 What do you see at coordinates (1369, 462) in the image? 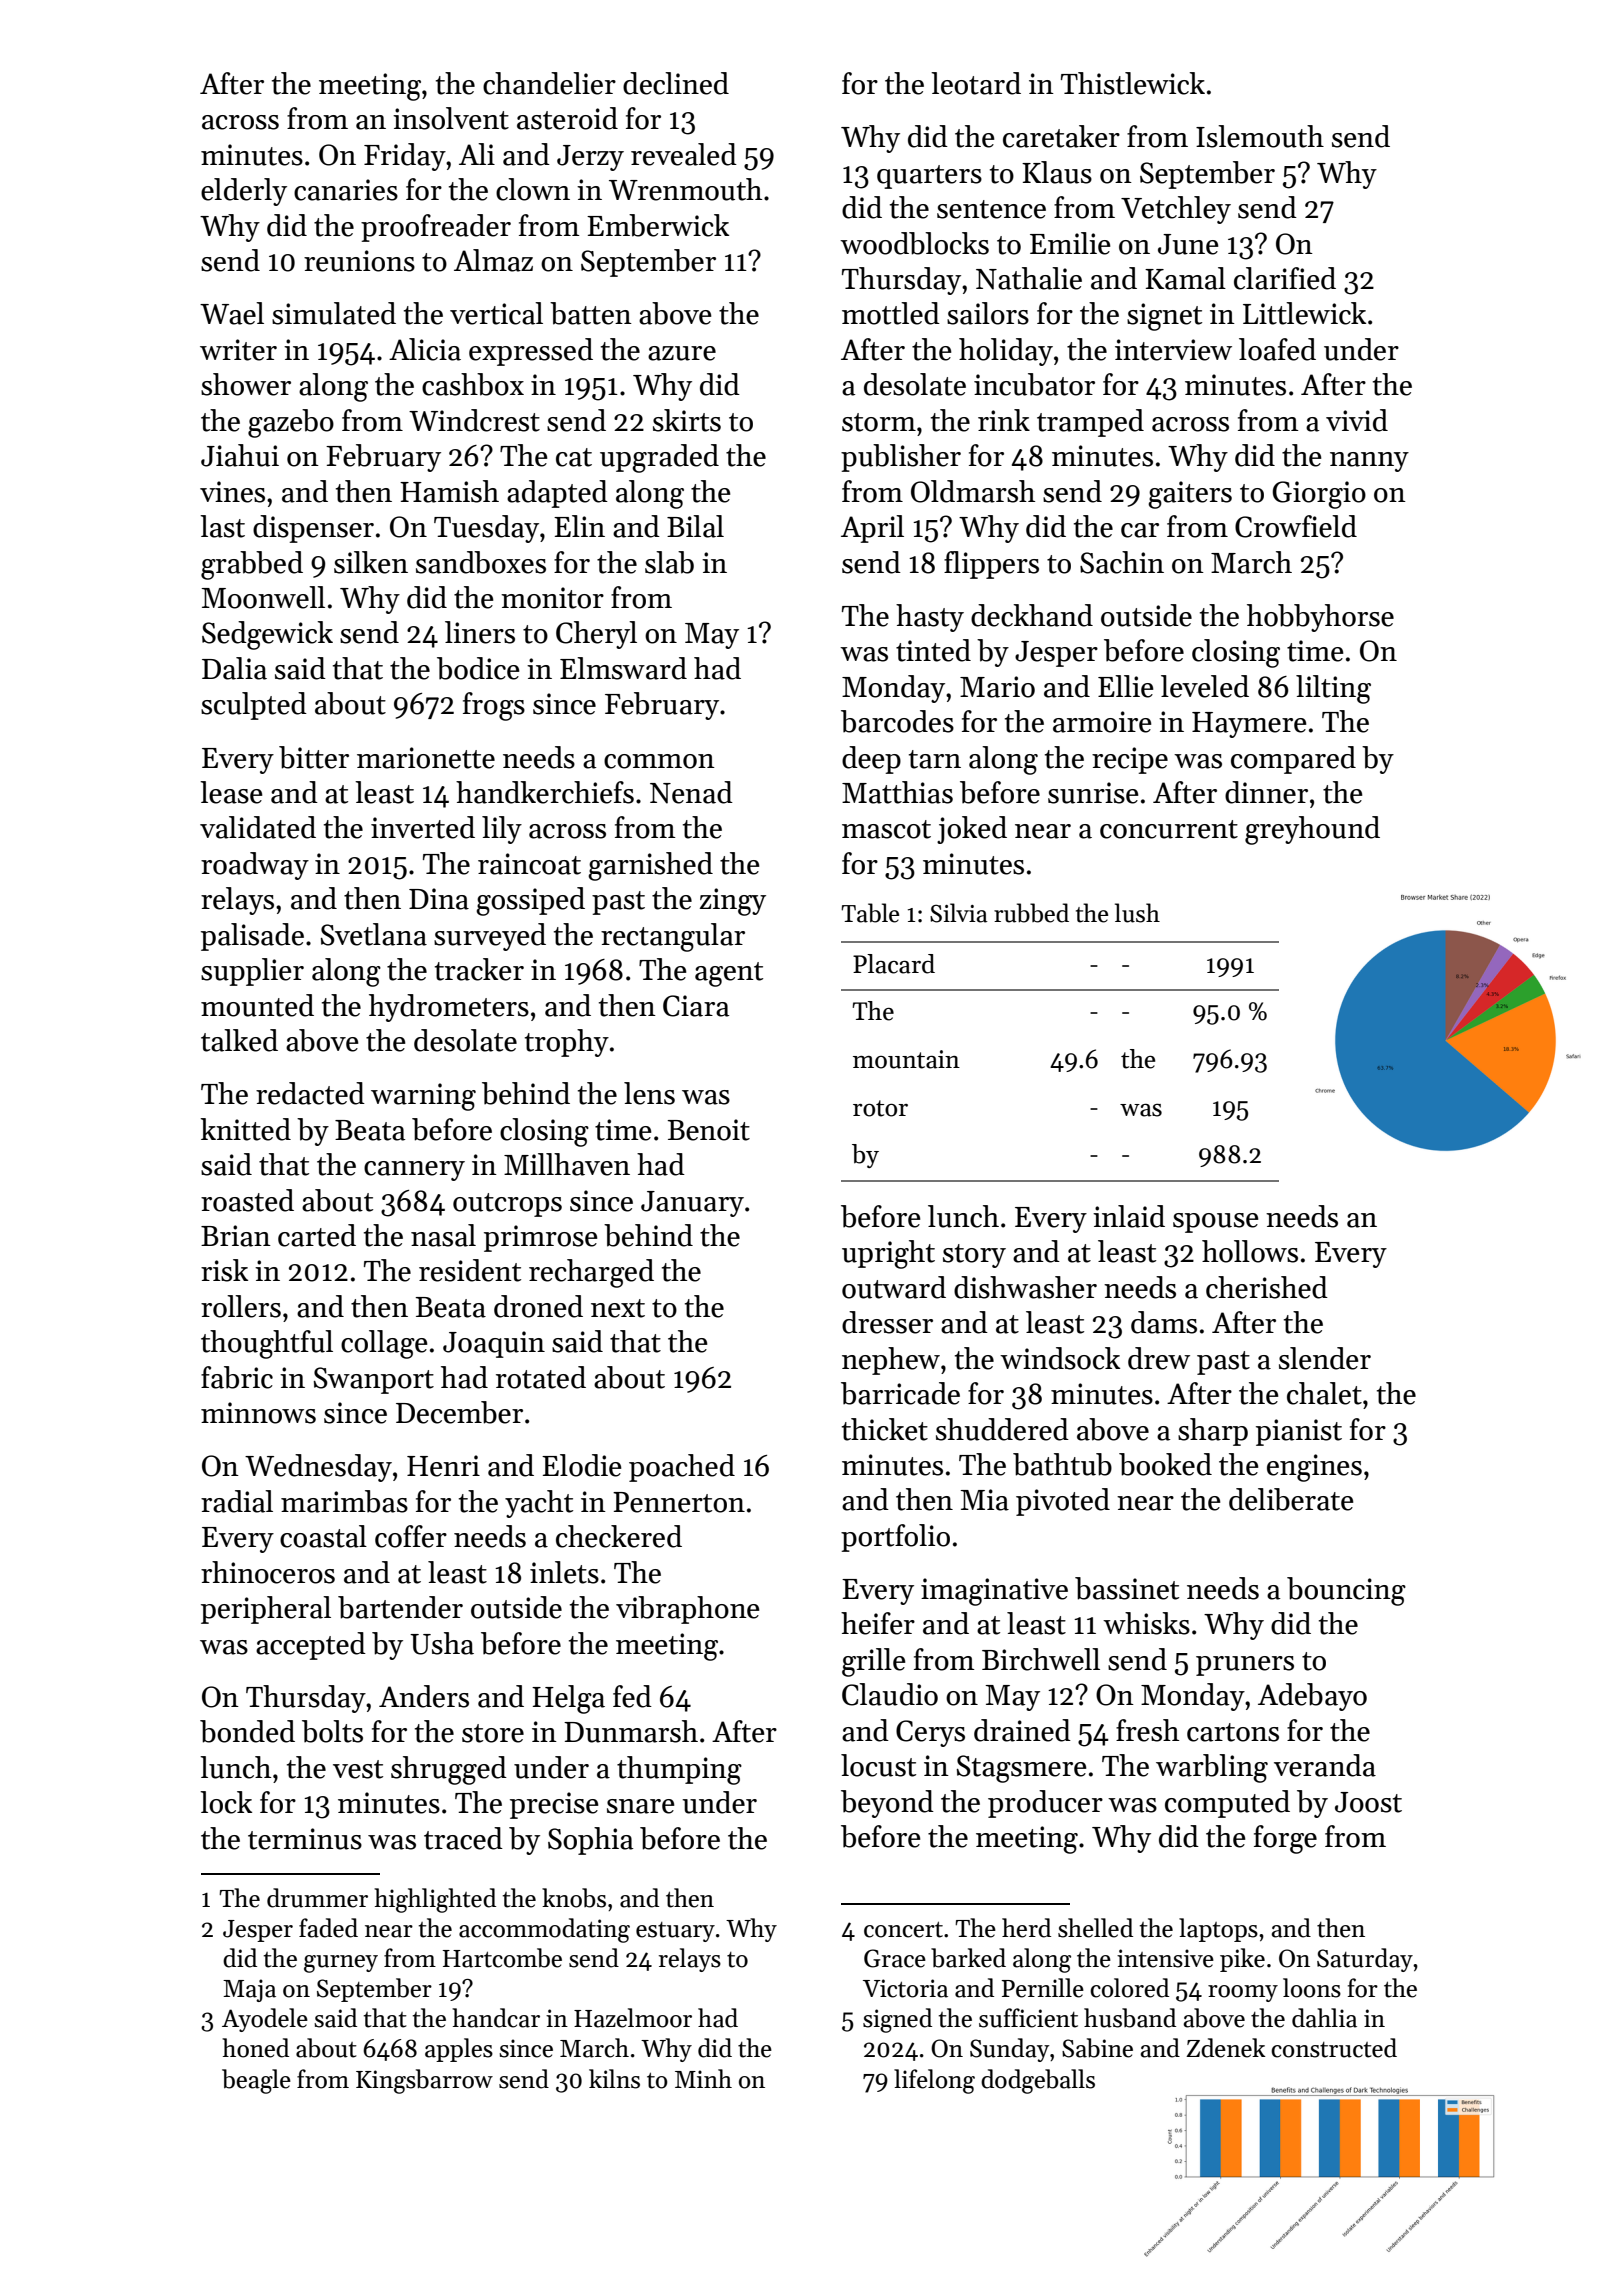
I see `nanny` at bounding box center [1369, 462].
